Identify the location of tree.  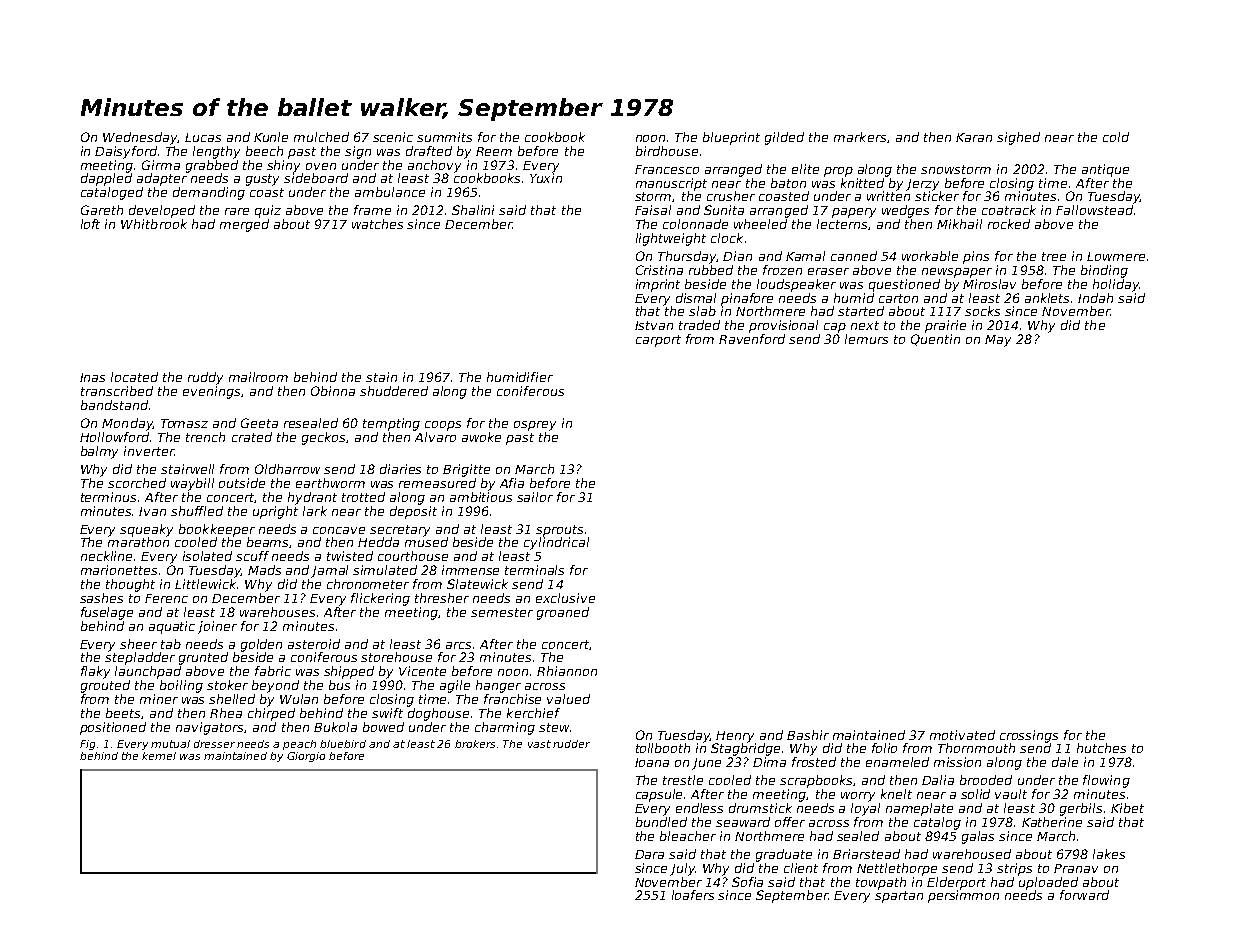
(1054, 256).
